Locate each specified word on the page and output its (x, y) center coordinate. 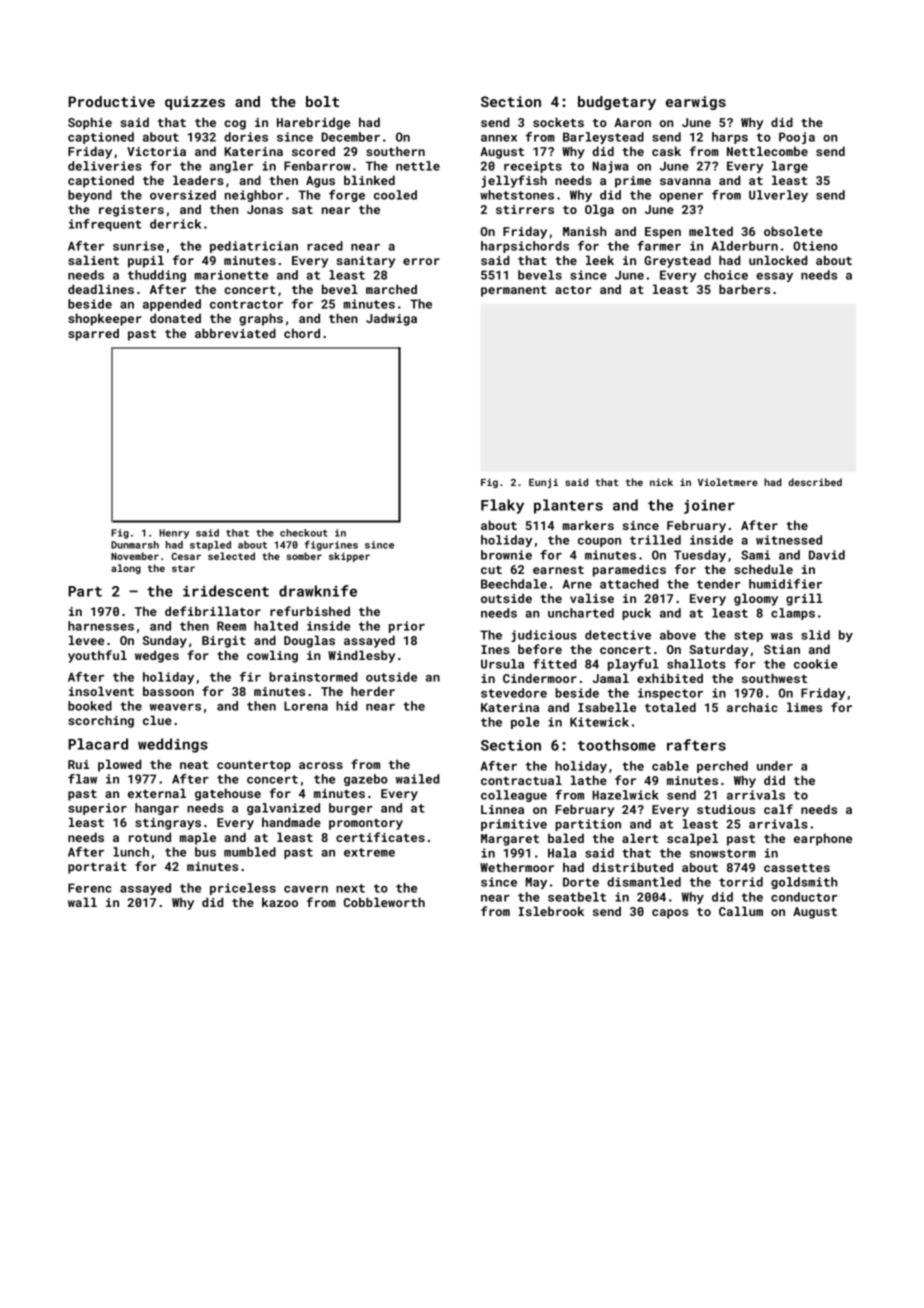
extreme (369, 852)
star (183, 568)
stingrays (168, 824)
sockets (558, 122)
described (815, 482)
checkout (304, 533)
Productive (111, 101)
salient (93, 260)
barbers (744, 289)
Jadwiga (391, 319)
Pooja (797, 138)
